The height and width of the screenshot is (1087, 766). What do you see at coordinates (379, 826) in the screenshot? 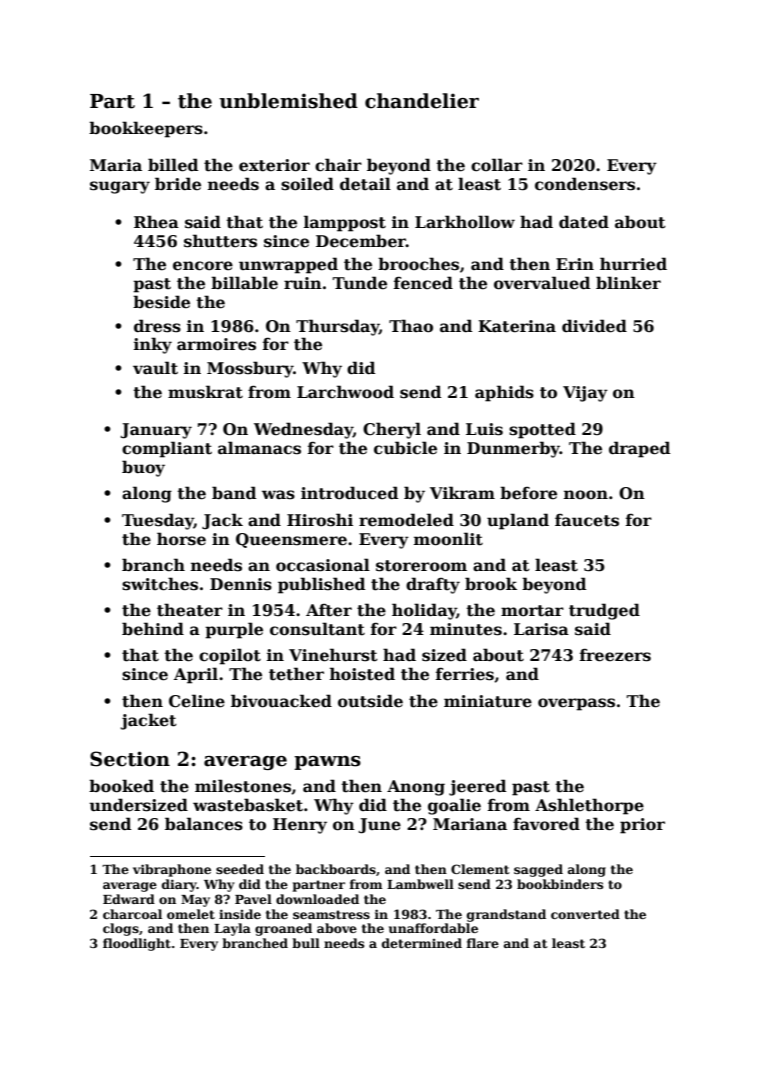
I see `June` at bounding box center [379, 826].
